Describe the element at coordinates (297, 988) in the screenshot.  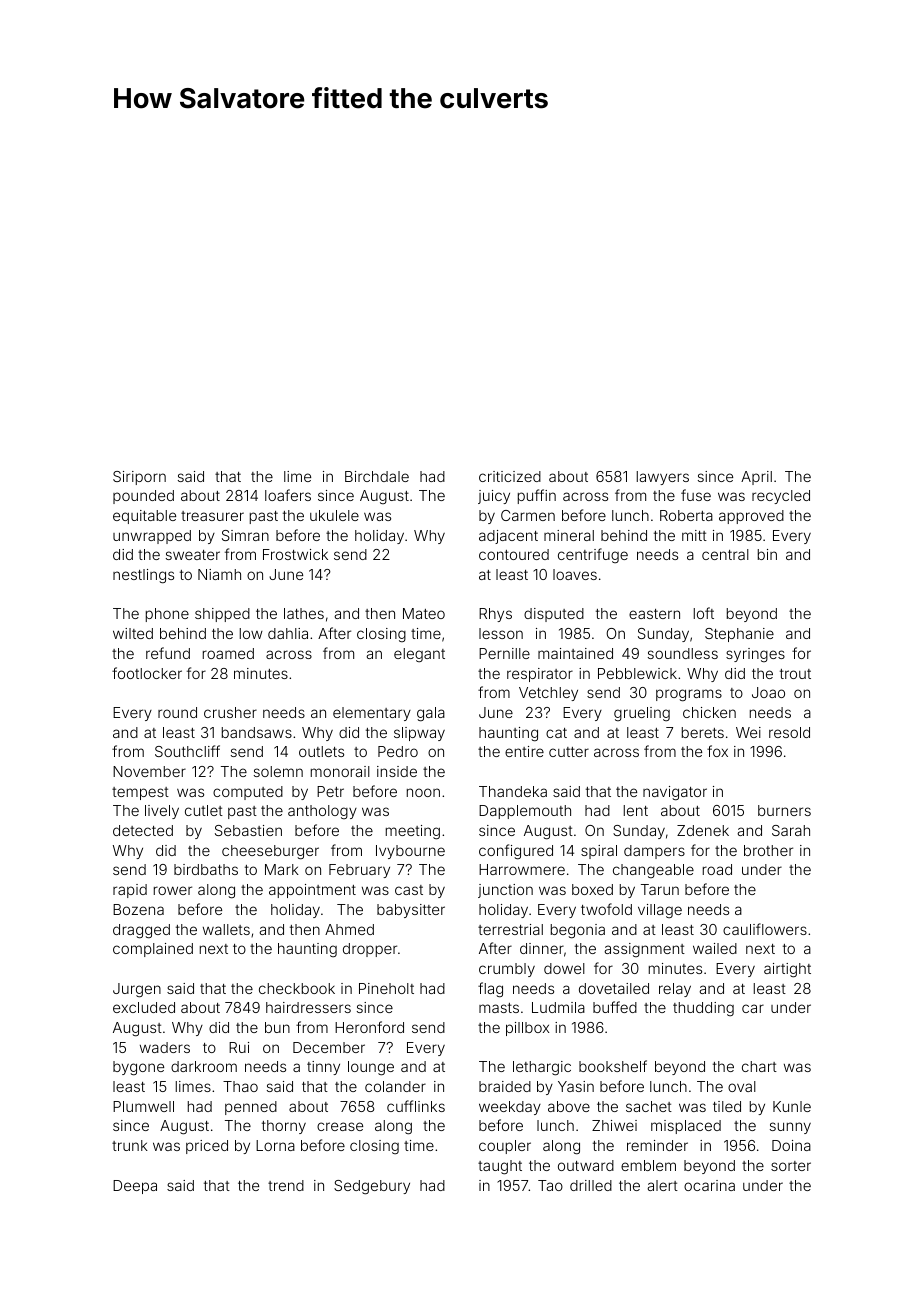
I see `checkbook` at that location.
